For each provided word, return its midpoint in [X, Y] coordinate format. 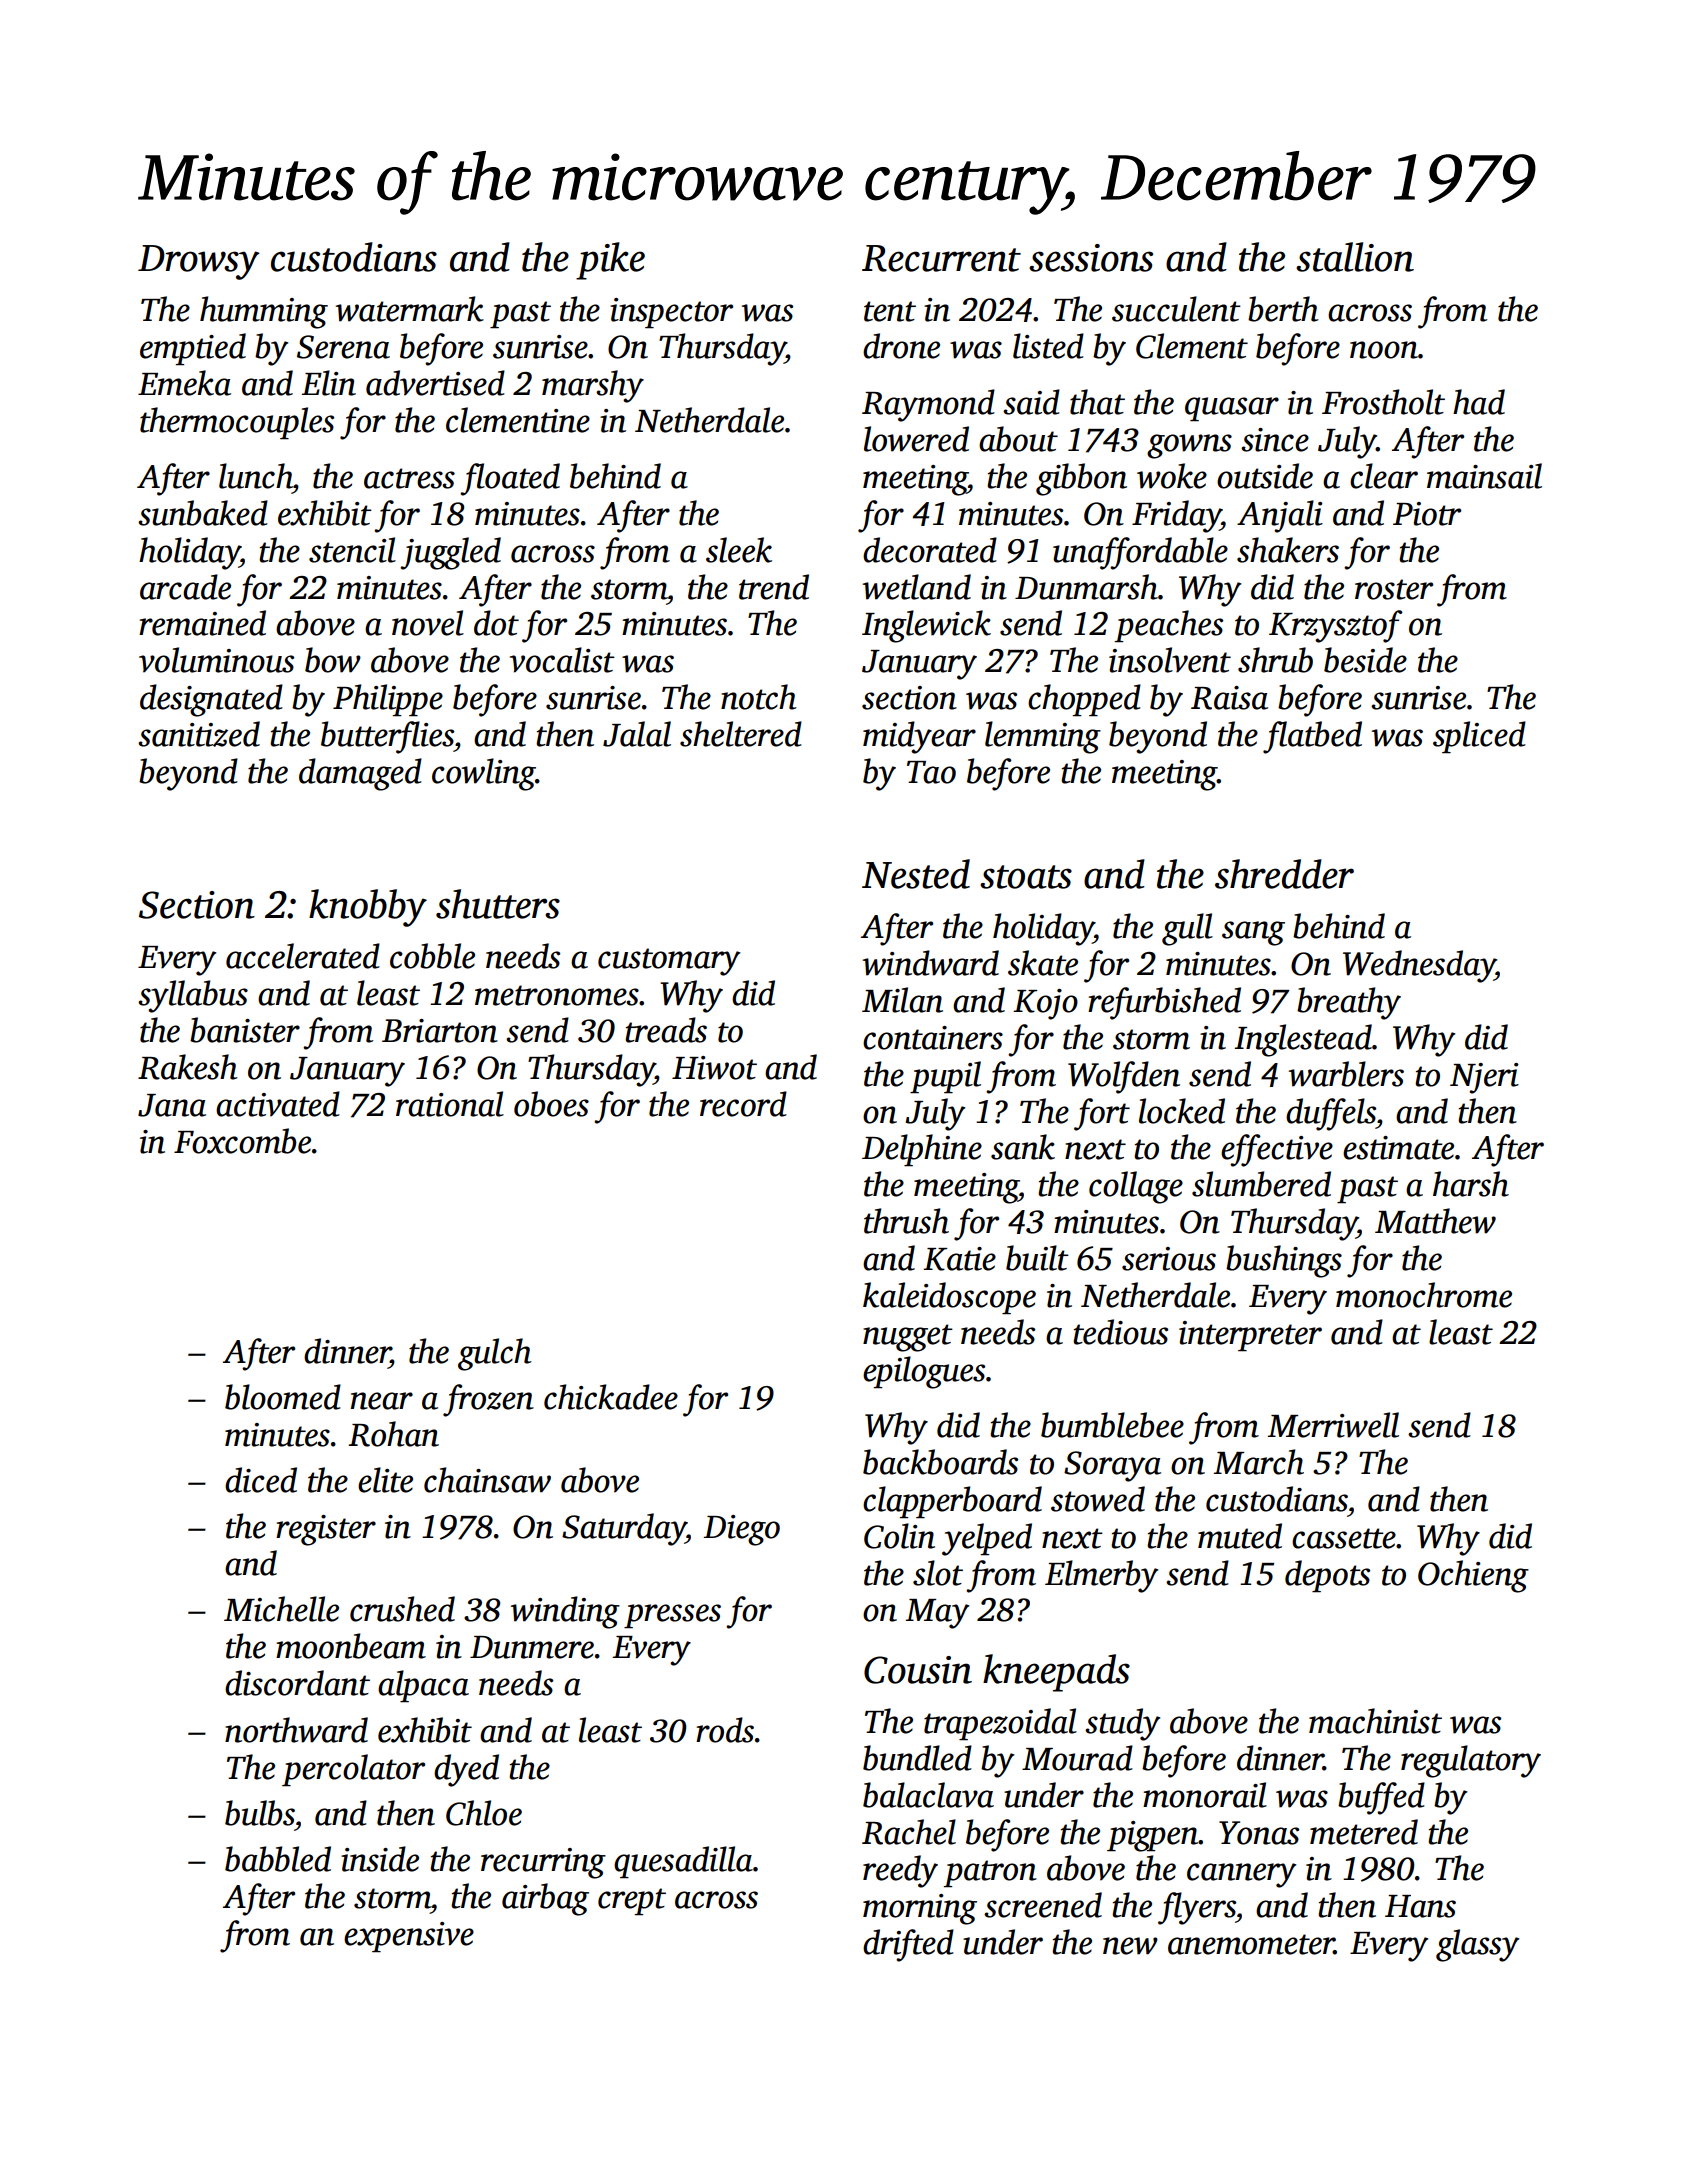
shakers [1288, 550]
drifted [908, 1945]
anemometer [1251, 1944]
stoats [1026, 877]
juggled [450, 553]
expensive [409, 1937]
